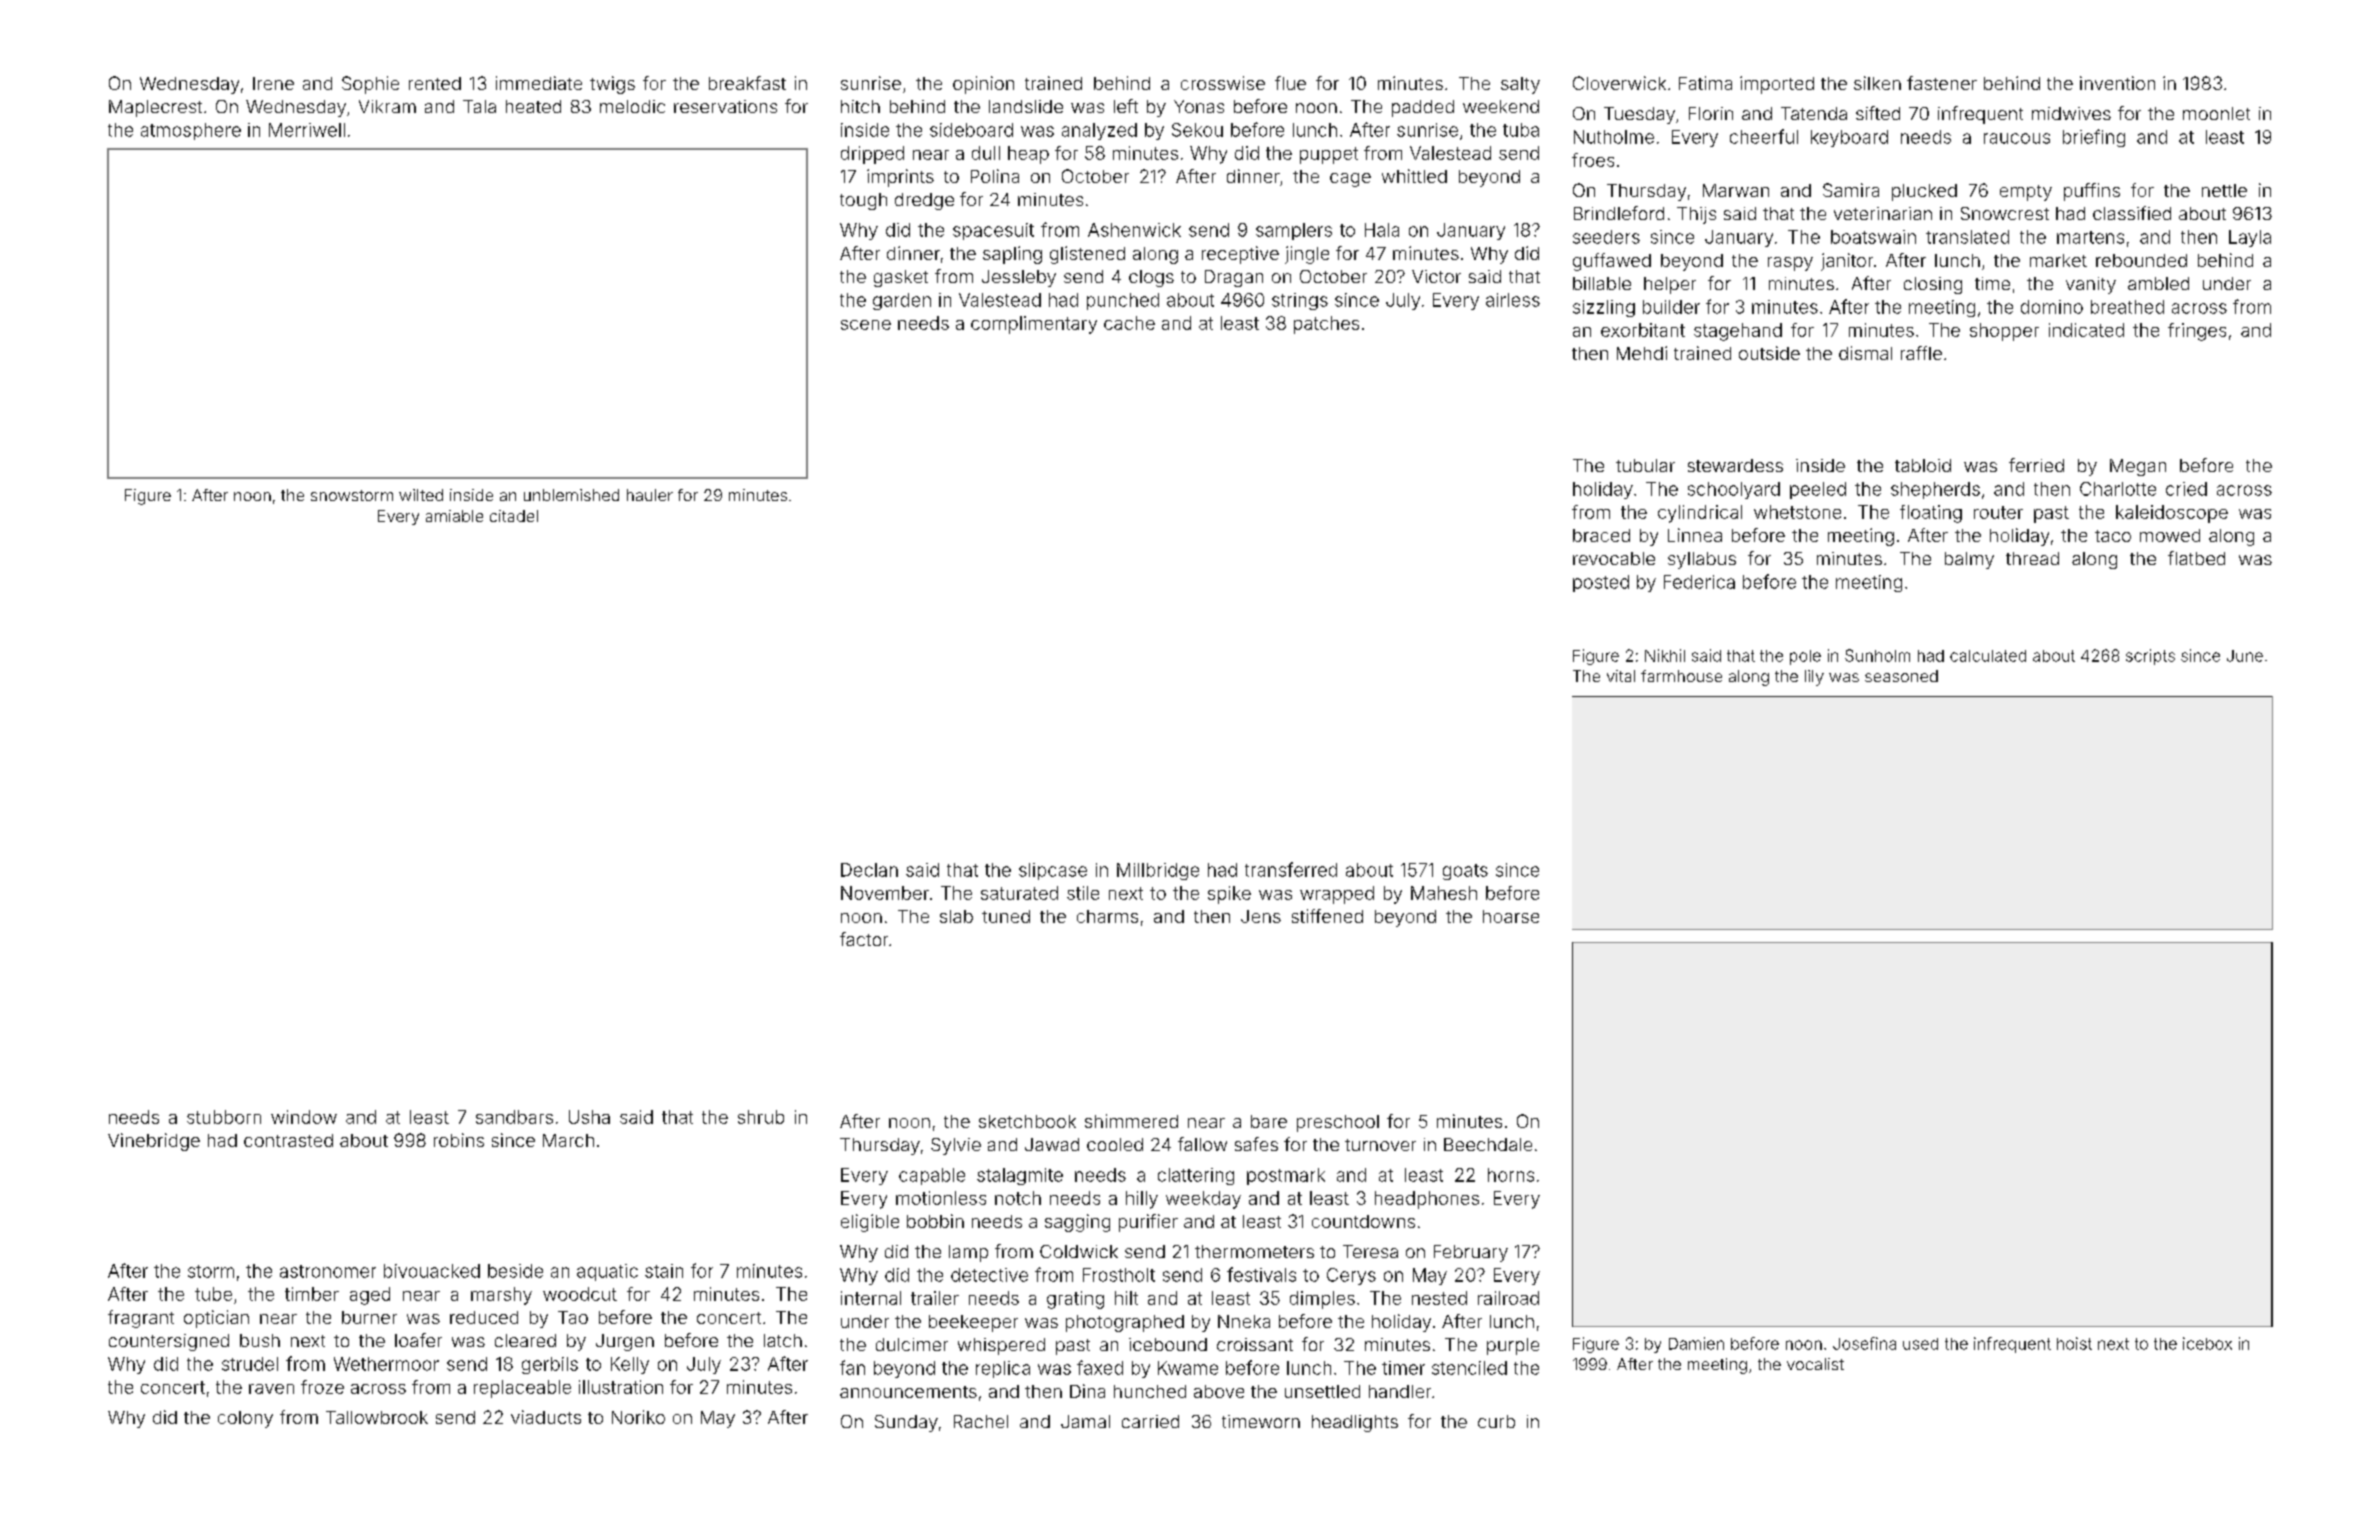  Describe the element at coordinates (1942, 83) in the page. I see `fastener` at that location.
